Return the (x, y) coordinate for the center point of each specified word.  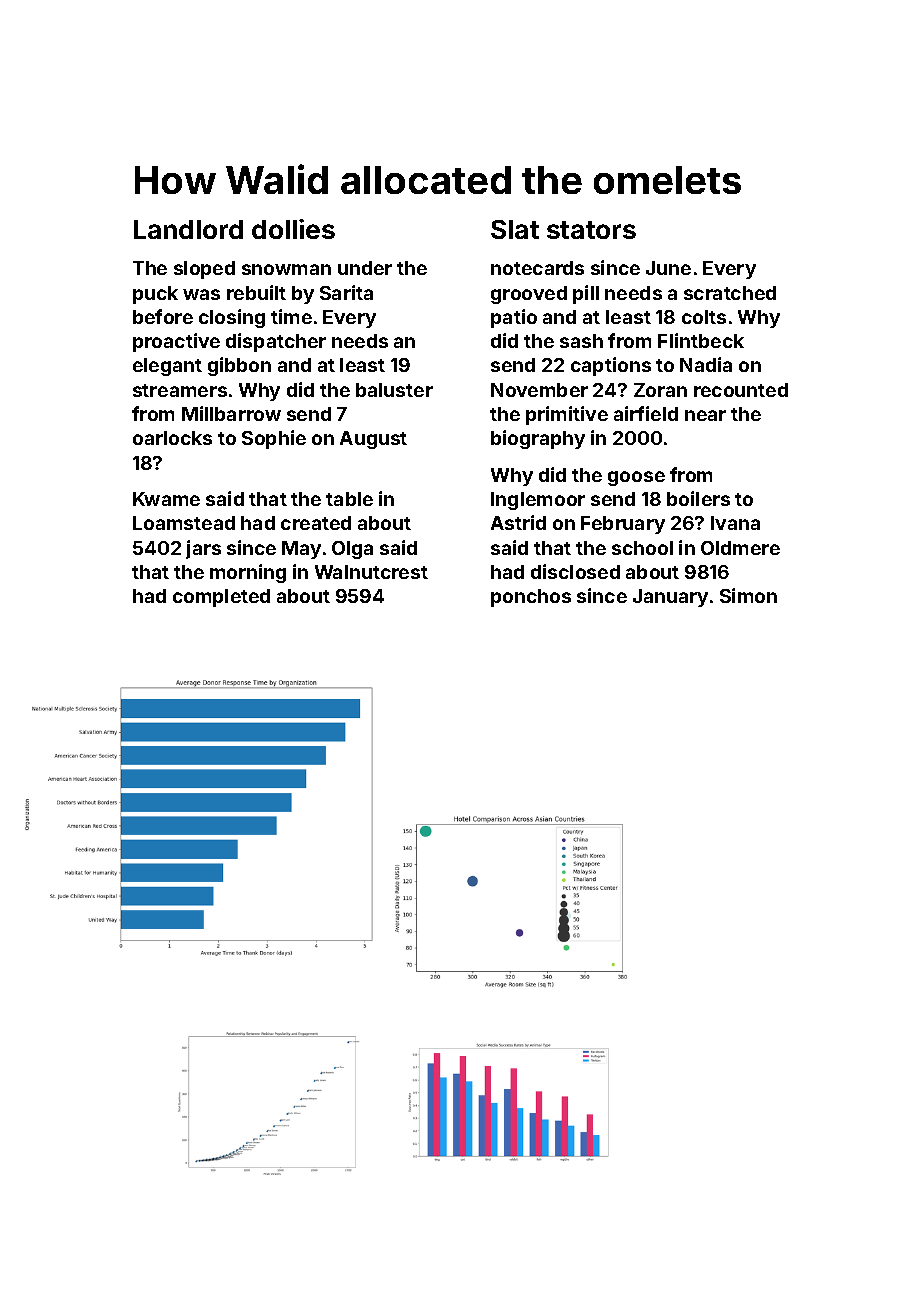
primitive (567, 415)
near (705, 415)
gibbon (239, 366)
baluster (394, 390)
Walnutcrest (371, 572)
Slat (515, 229)
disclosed (575, 571)
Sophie (274, 439)
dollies (293, 229)
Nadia (706, 364)
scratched (730, 293)
